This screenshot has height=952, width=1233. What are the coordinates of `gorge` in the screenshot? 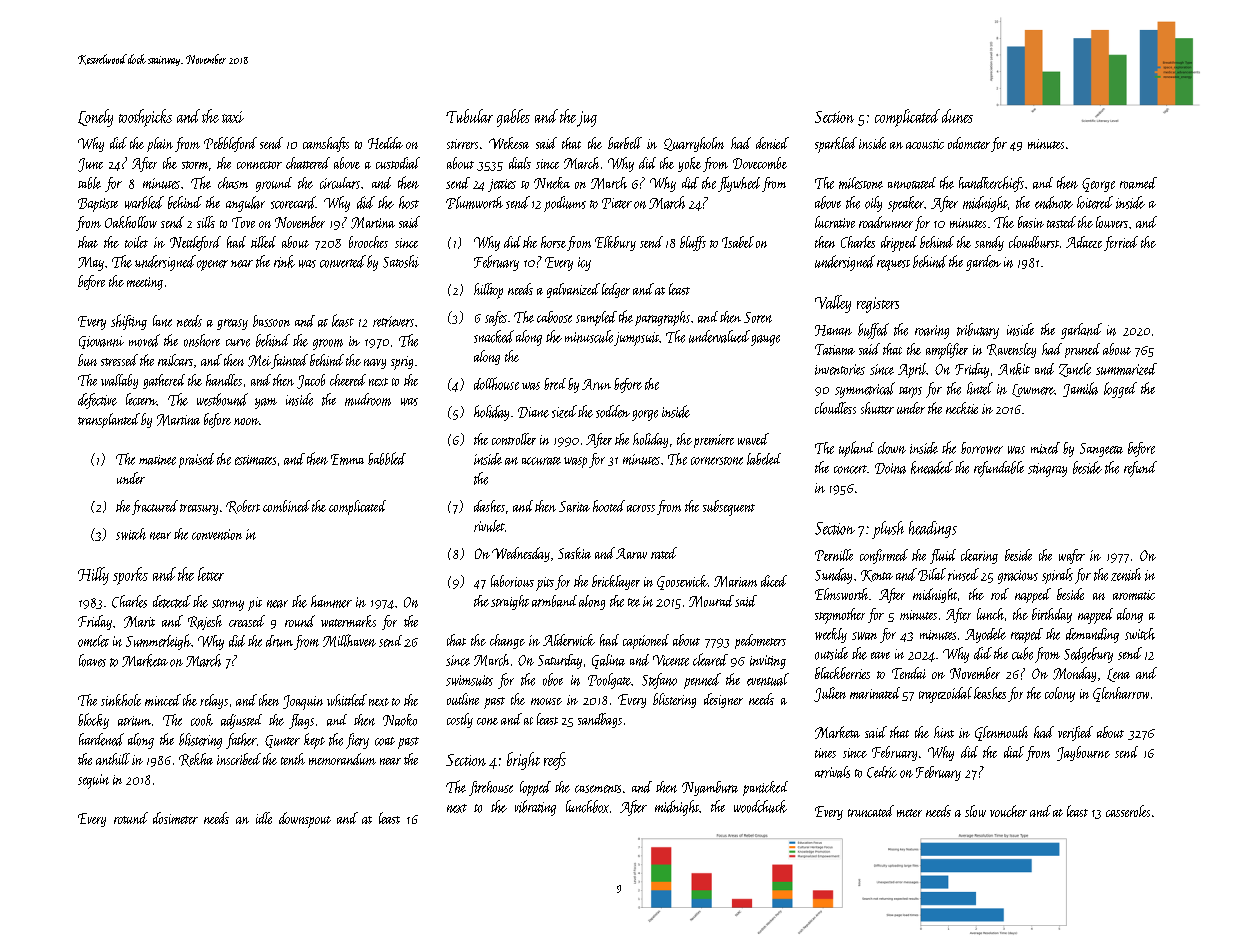 It's located at (645, 415).
